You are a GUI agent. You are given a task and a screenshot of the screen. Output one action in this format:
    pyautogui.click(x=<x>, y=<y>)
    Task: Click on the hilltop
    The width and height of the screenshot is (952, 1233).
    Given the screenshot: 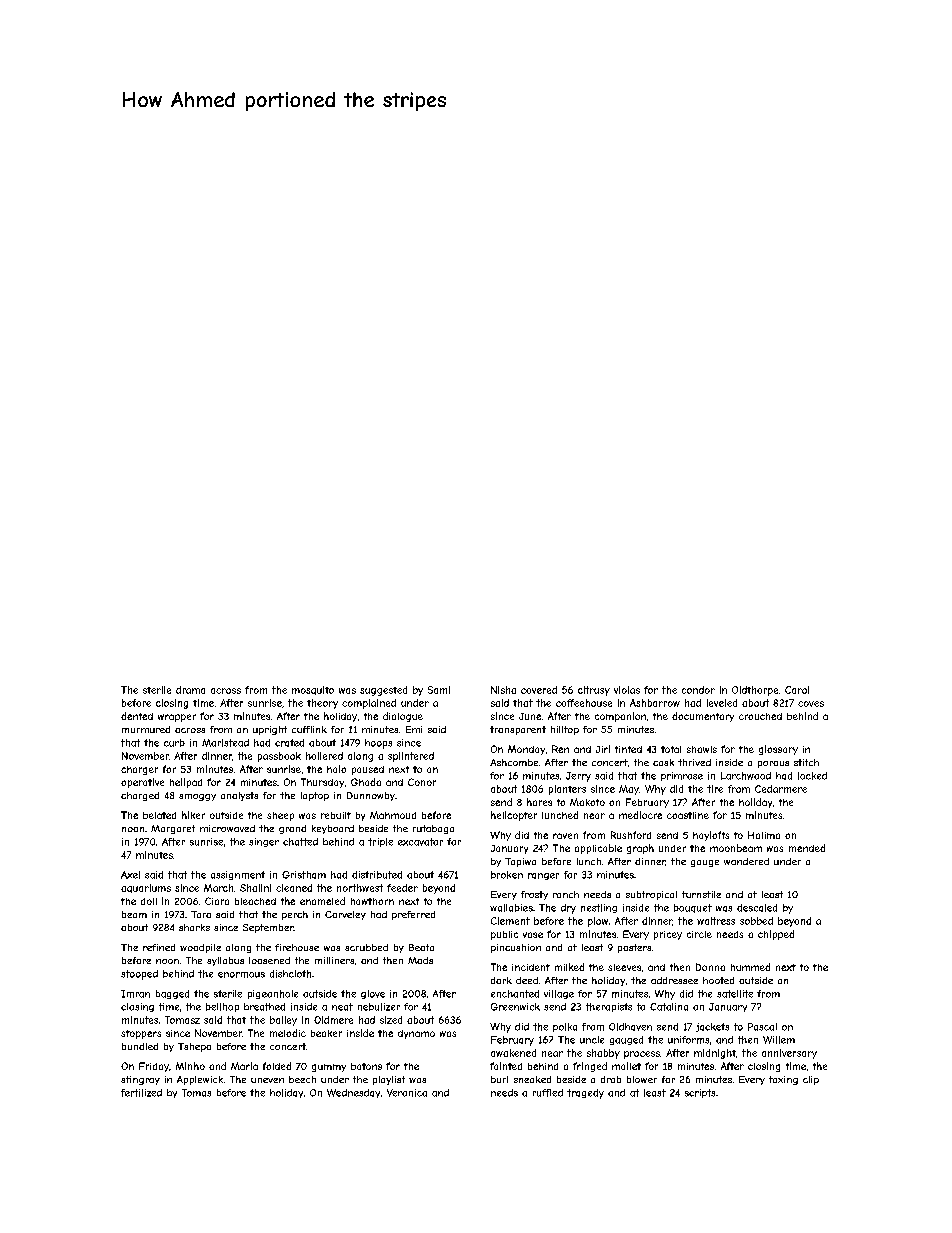 What is the action you would take?
    pyautogui.click(x=565, y=730)
